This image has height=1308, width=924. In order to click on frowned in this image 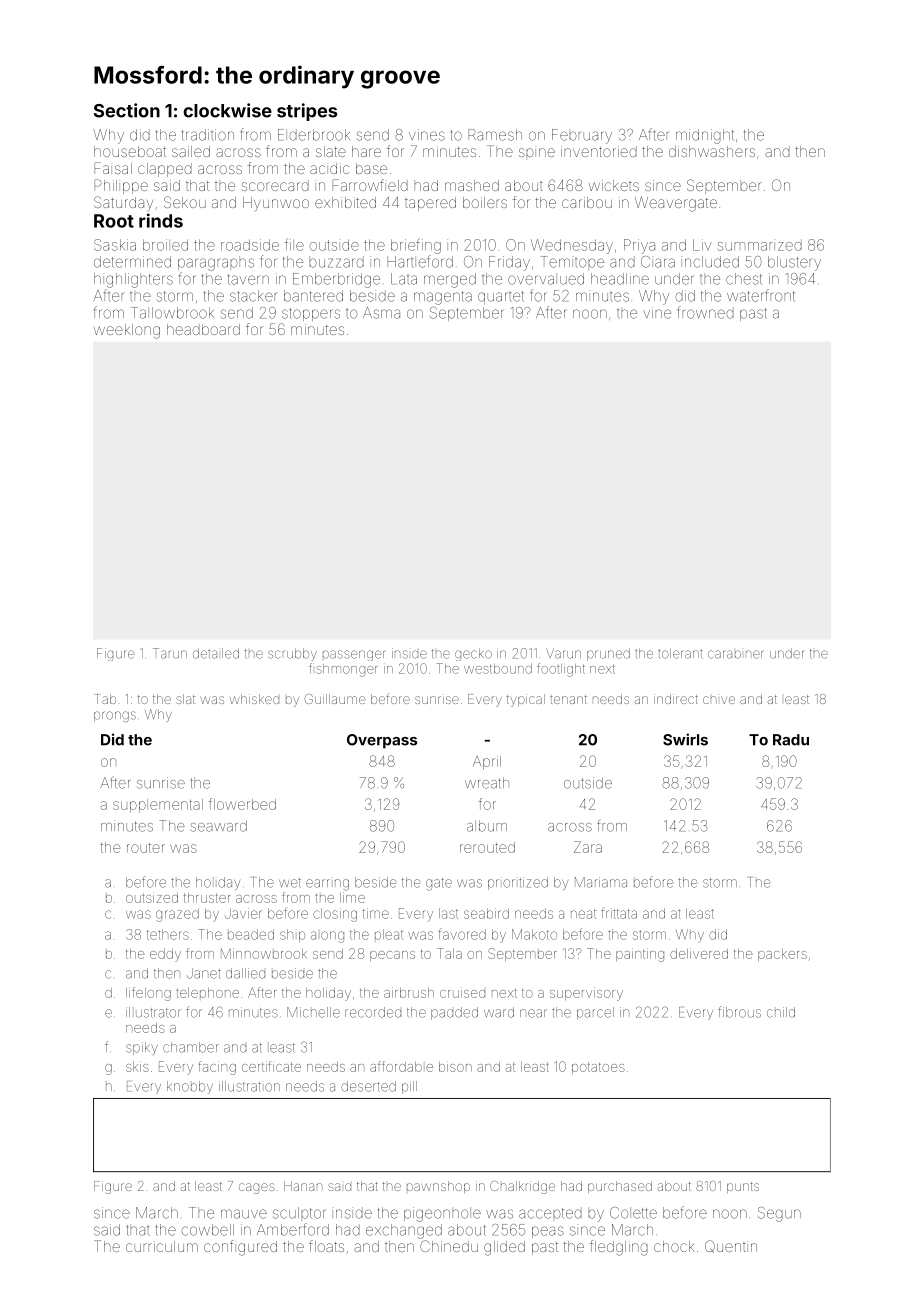, I will do `click(706, 312)`.
